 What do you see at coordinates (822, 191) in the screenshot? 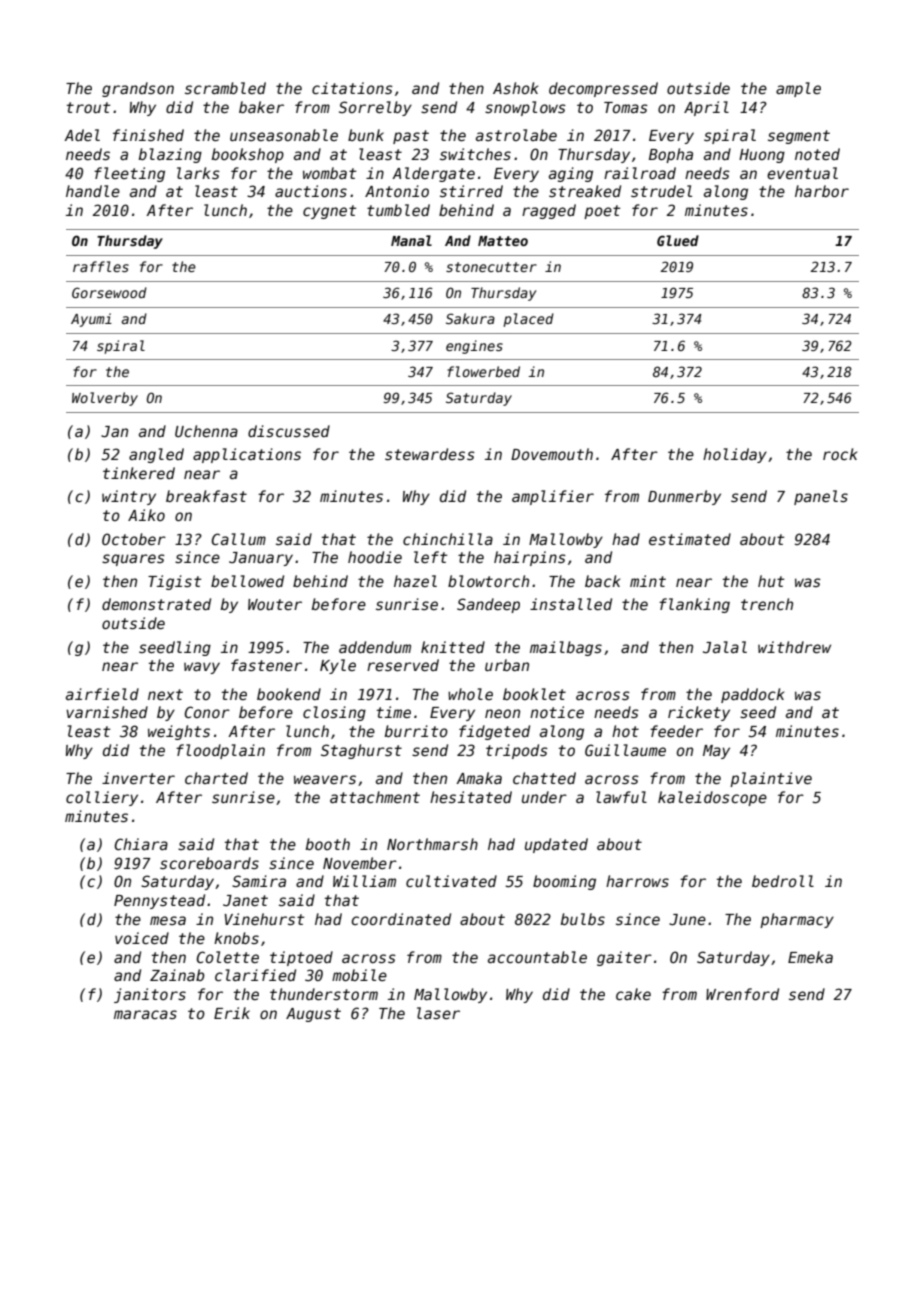
I see `harbor` at bounding box center [822, 191].
